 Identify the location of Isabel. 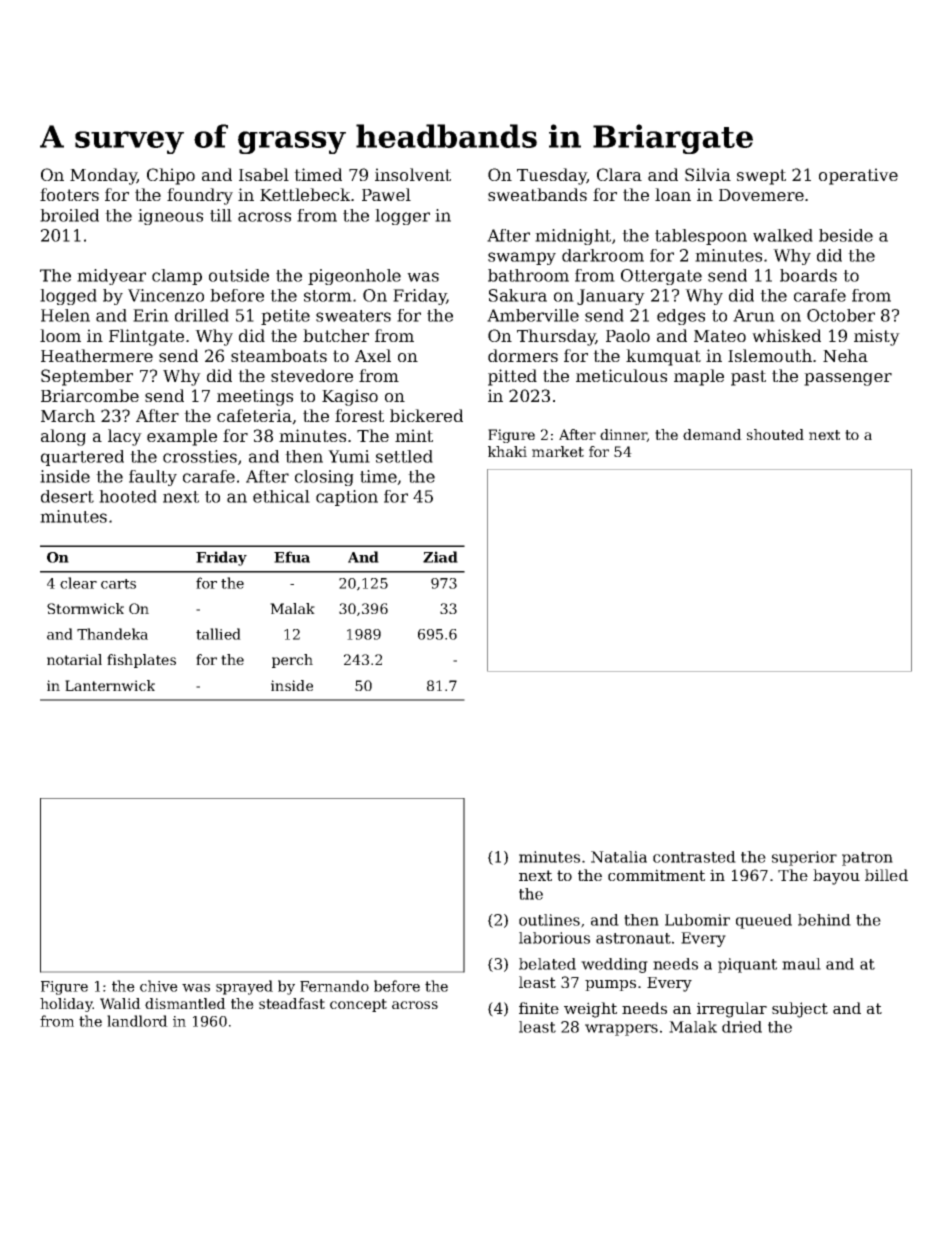
(264, 174).
